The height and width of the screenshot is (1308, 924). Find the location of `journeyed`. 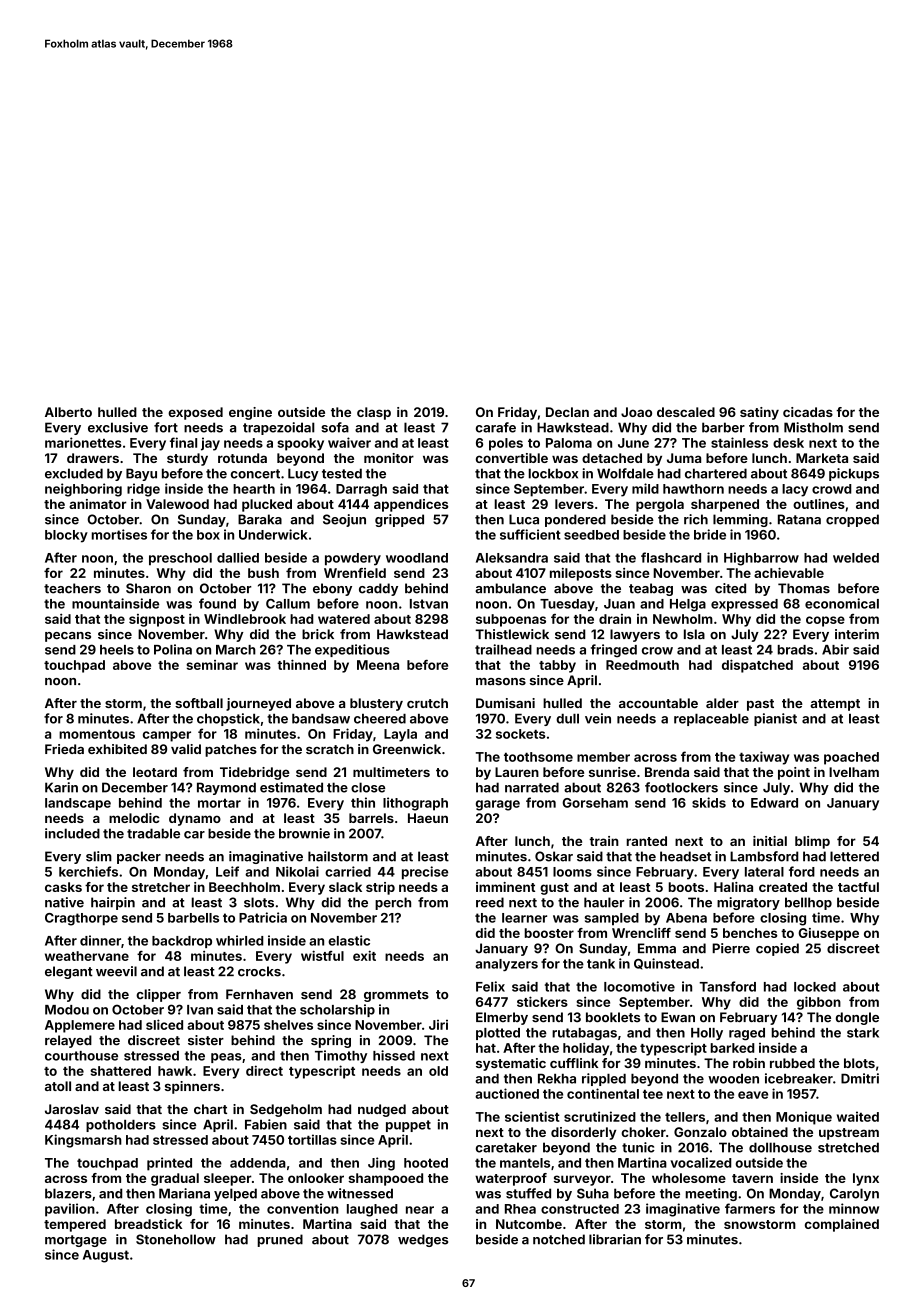

journeyed is located at coordinates (258, 704).
